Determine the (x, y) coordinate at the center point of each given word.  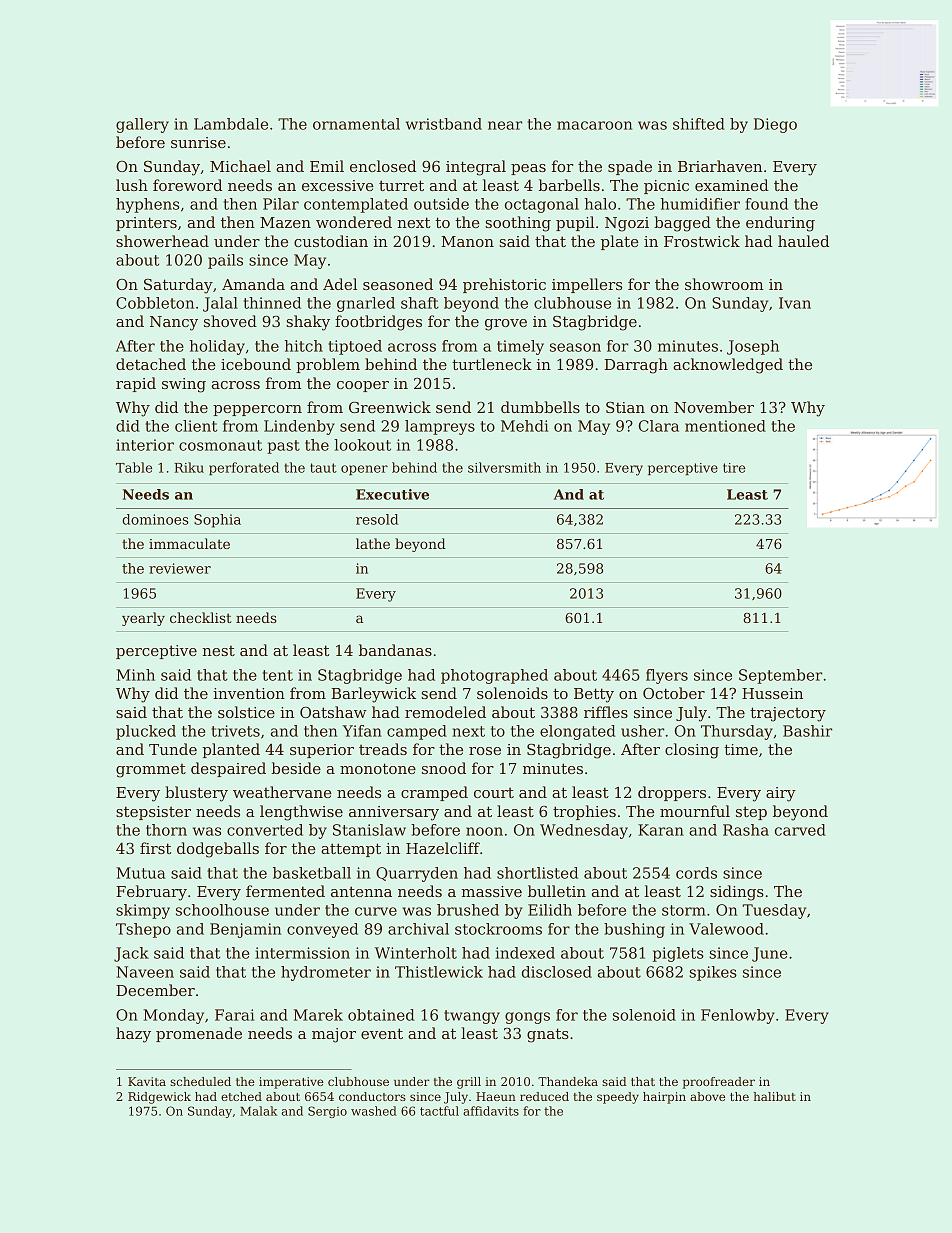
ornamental (356, 124)
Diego (775, 125)
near (505, 125)
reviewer (180, 568)
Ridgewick (159, 1098)
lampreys (440, 427)
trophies (584, 812)
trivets (235, 731)
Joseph (753, 347)
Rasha (746, 830)
